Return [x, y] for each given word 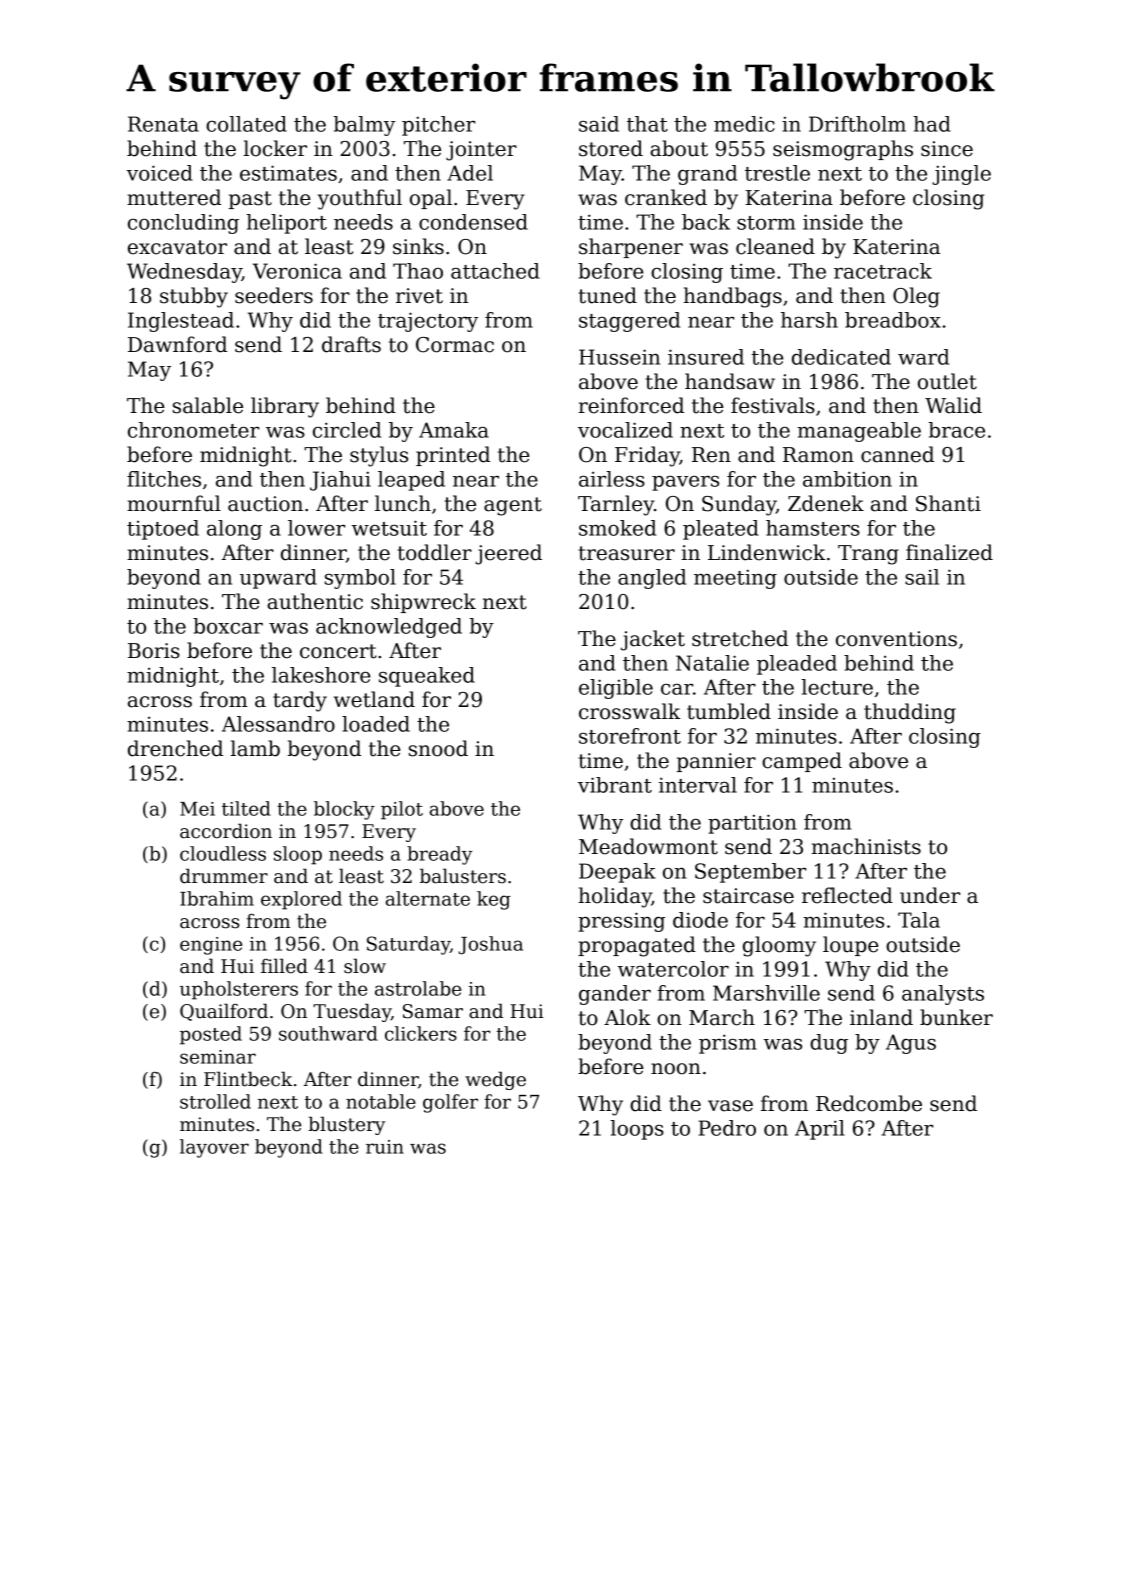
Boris [154, 651]
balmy [364, 126]
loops [637, 1130]
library [285, 407]
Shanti [948, 503]
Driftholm [857, 124]
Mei [197, 809]
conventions [896, 639]
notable [381, 1101]
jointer [481, 151]
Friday [647, 456]
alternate [428, 898]
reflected [847, 895]
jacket [653, 640]
